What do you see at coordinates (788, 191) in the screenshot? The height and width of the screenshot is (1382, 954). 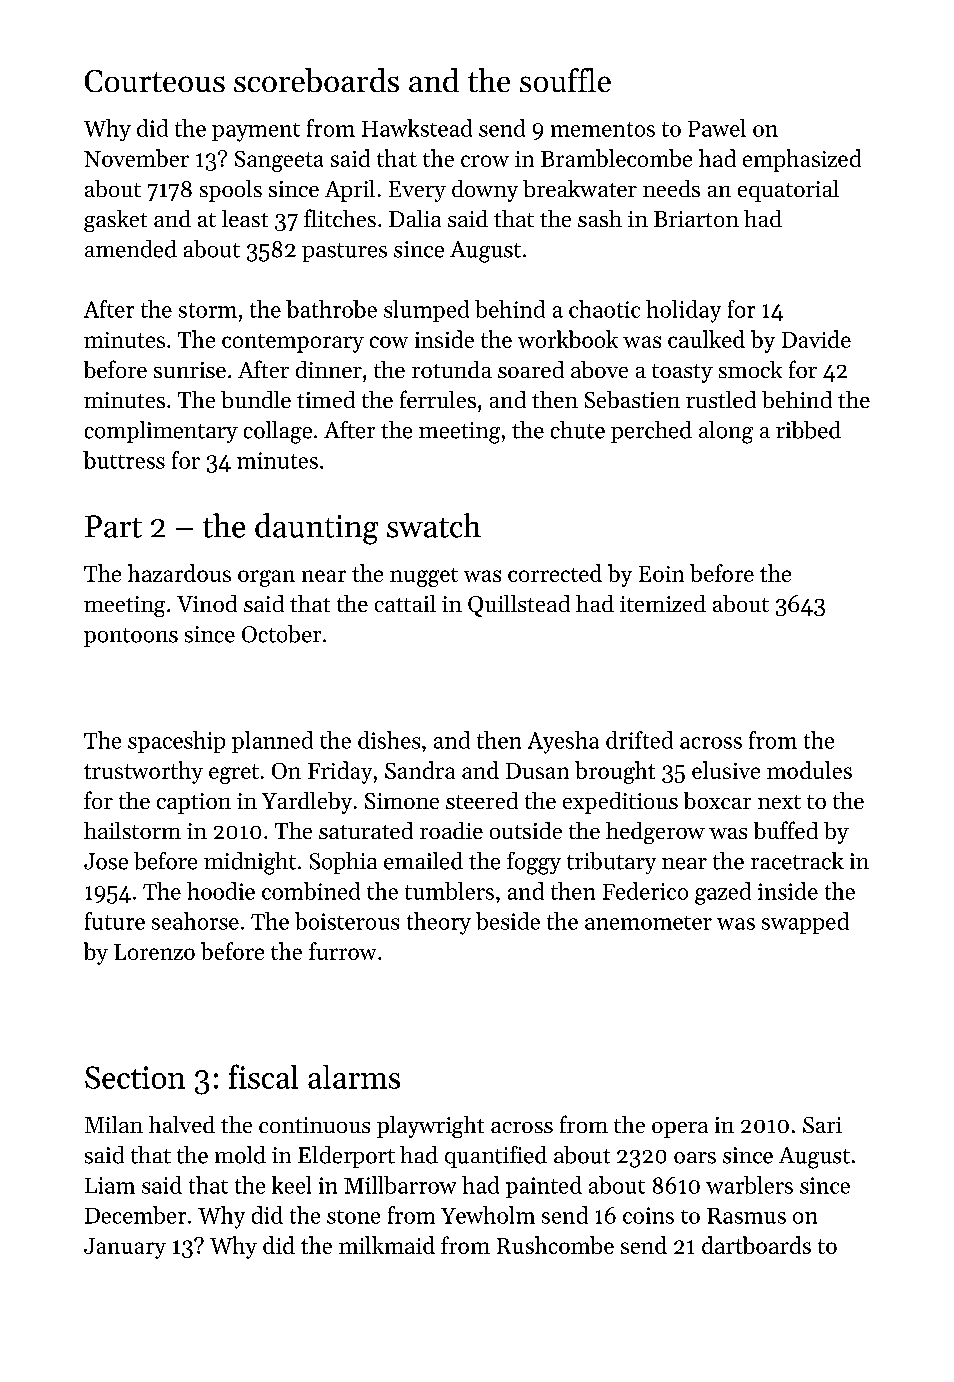 I see `equatorial` at bounding box center [788, 191].
